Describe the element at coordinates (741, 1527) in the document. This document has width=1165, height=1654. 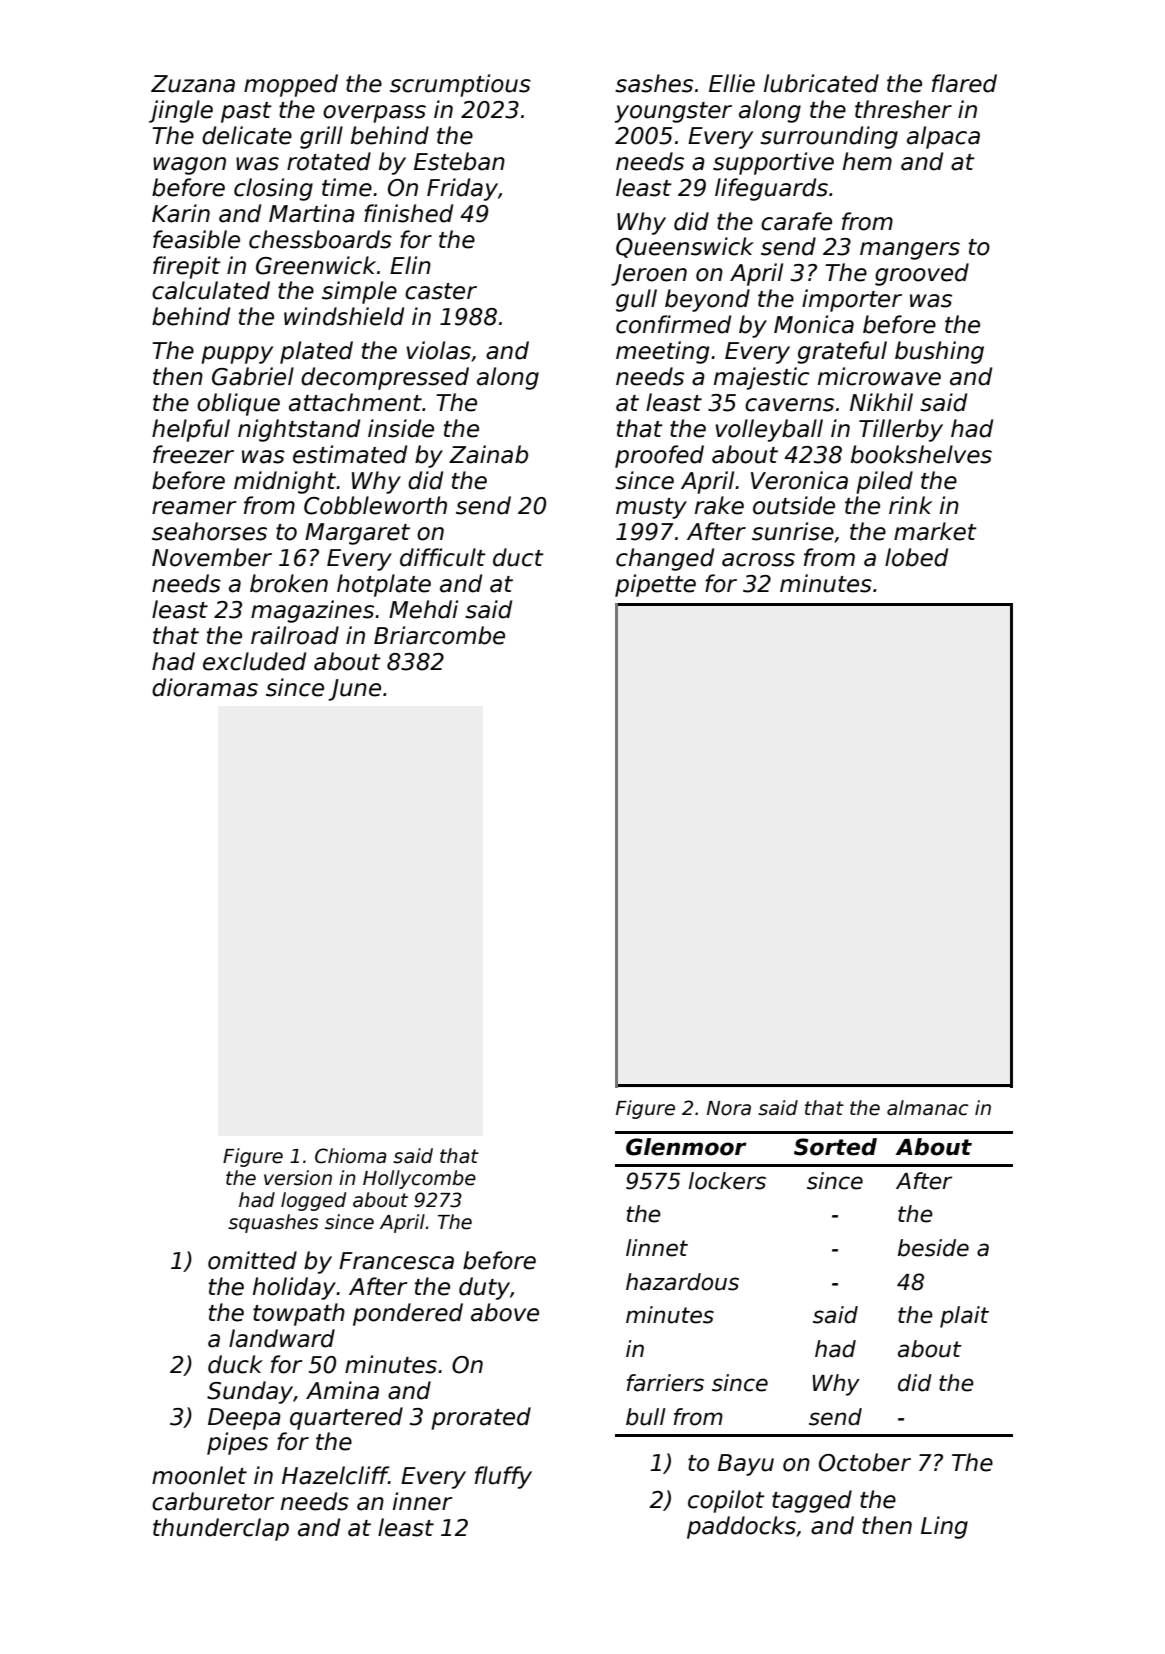
I see `paddocks` at that location.
